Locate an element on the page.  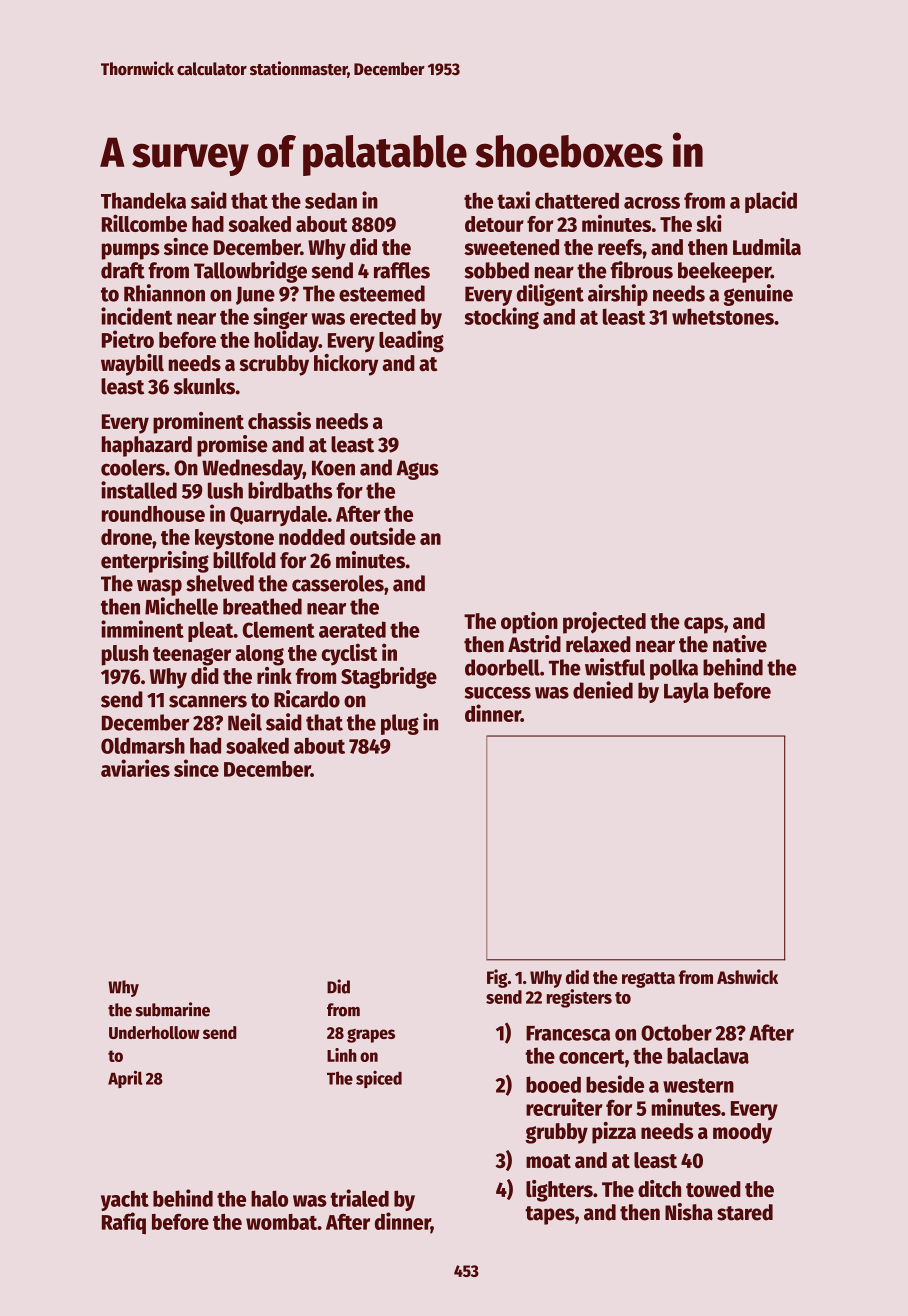
wombat is located at coordinates (281, 1222).
